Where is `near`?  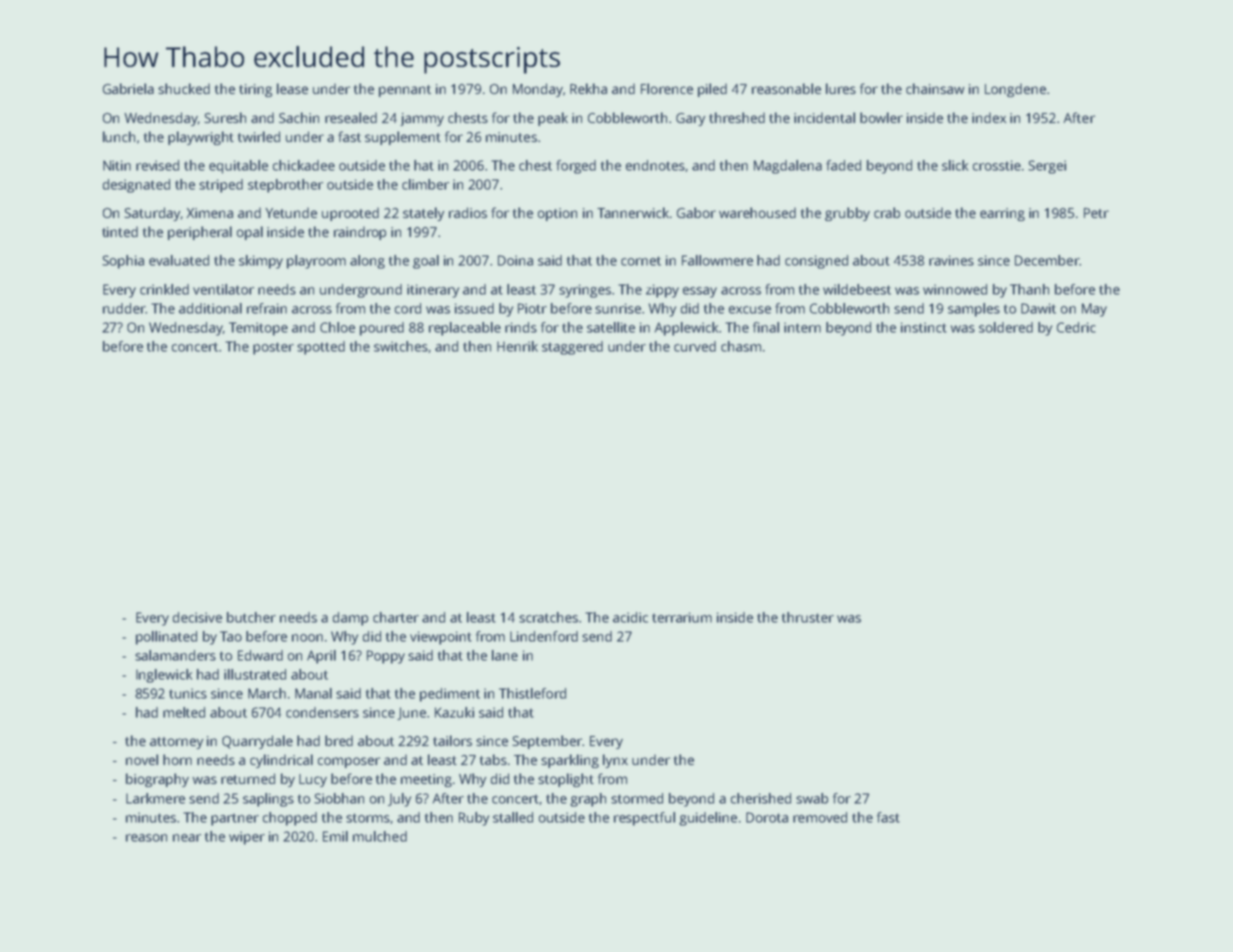 near is located at coordinates (187, 838).
